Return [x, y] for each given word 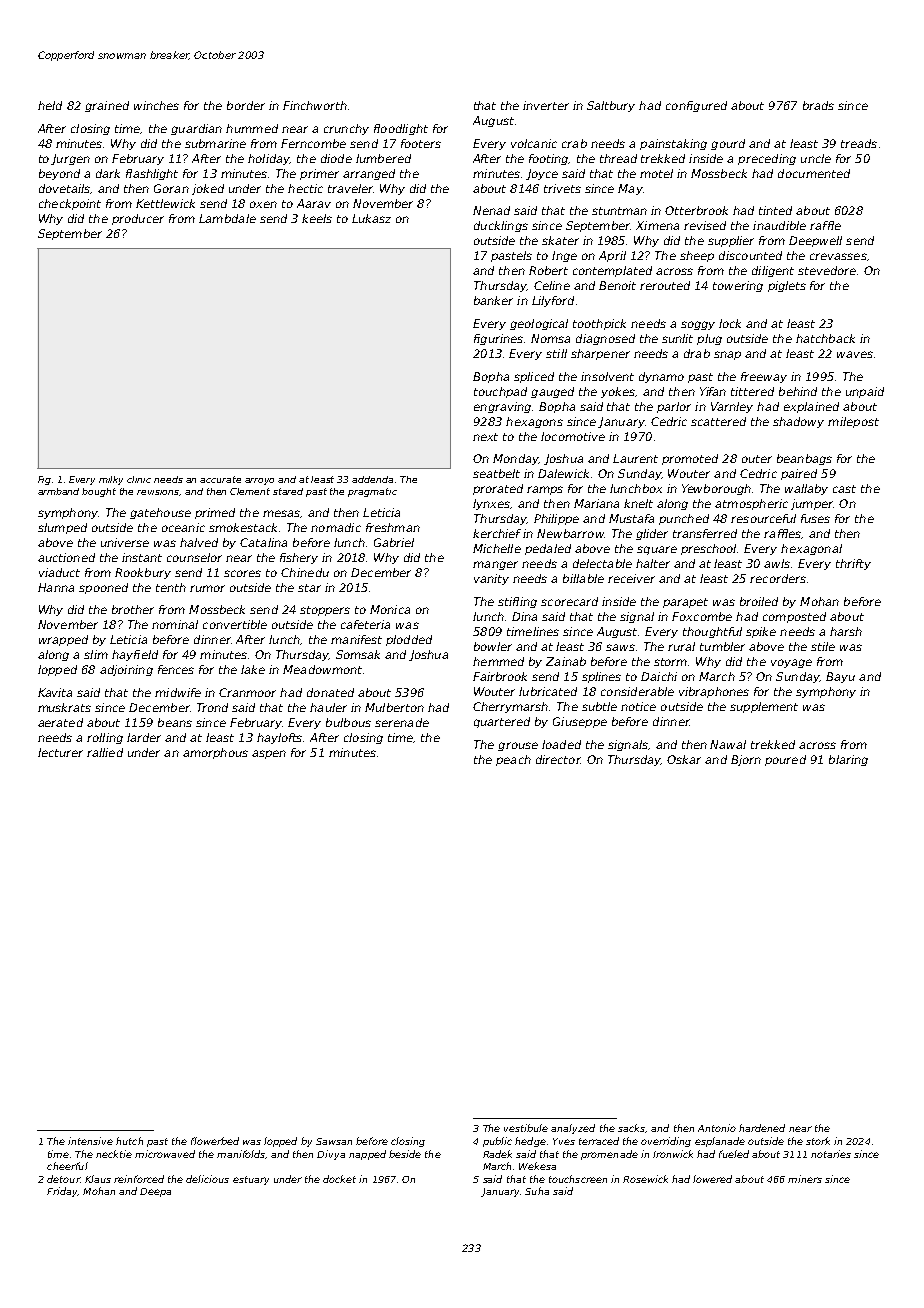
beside [405, 1154]
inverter [546, 105]
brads [818, 105]
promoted [690, 459]
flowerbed [215, 1141]
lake [253, 669]
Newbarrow [570, 533]
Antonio [717, 1128]
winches [156, 105]
